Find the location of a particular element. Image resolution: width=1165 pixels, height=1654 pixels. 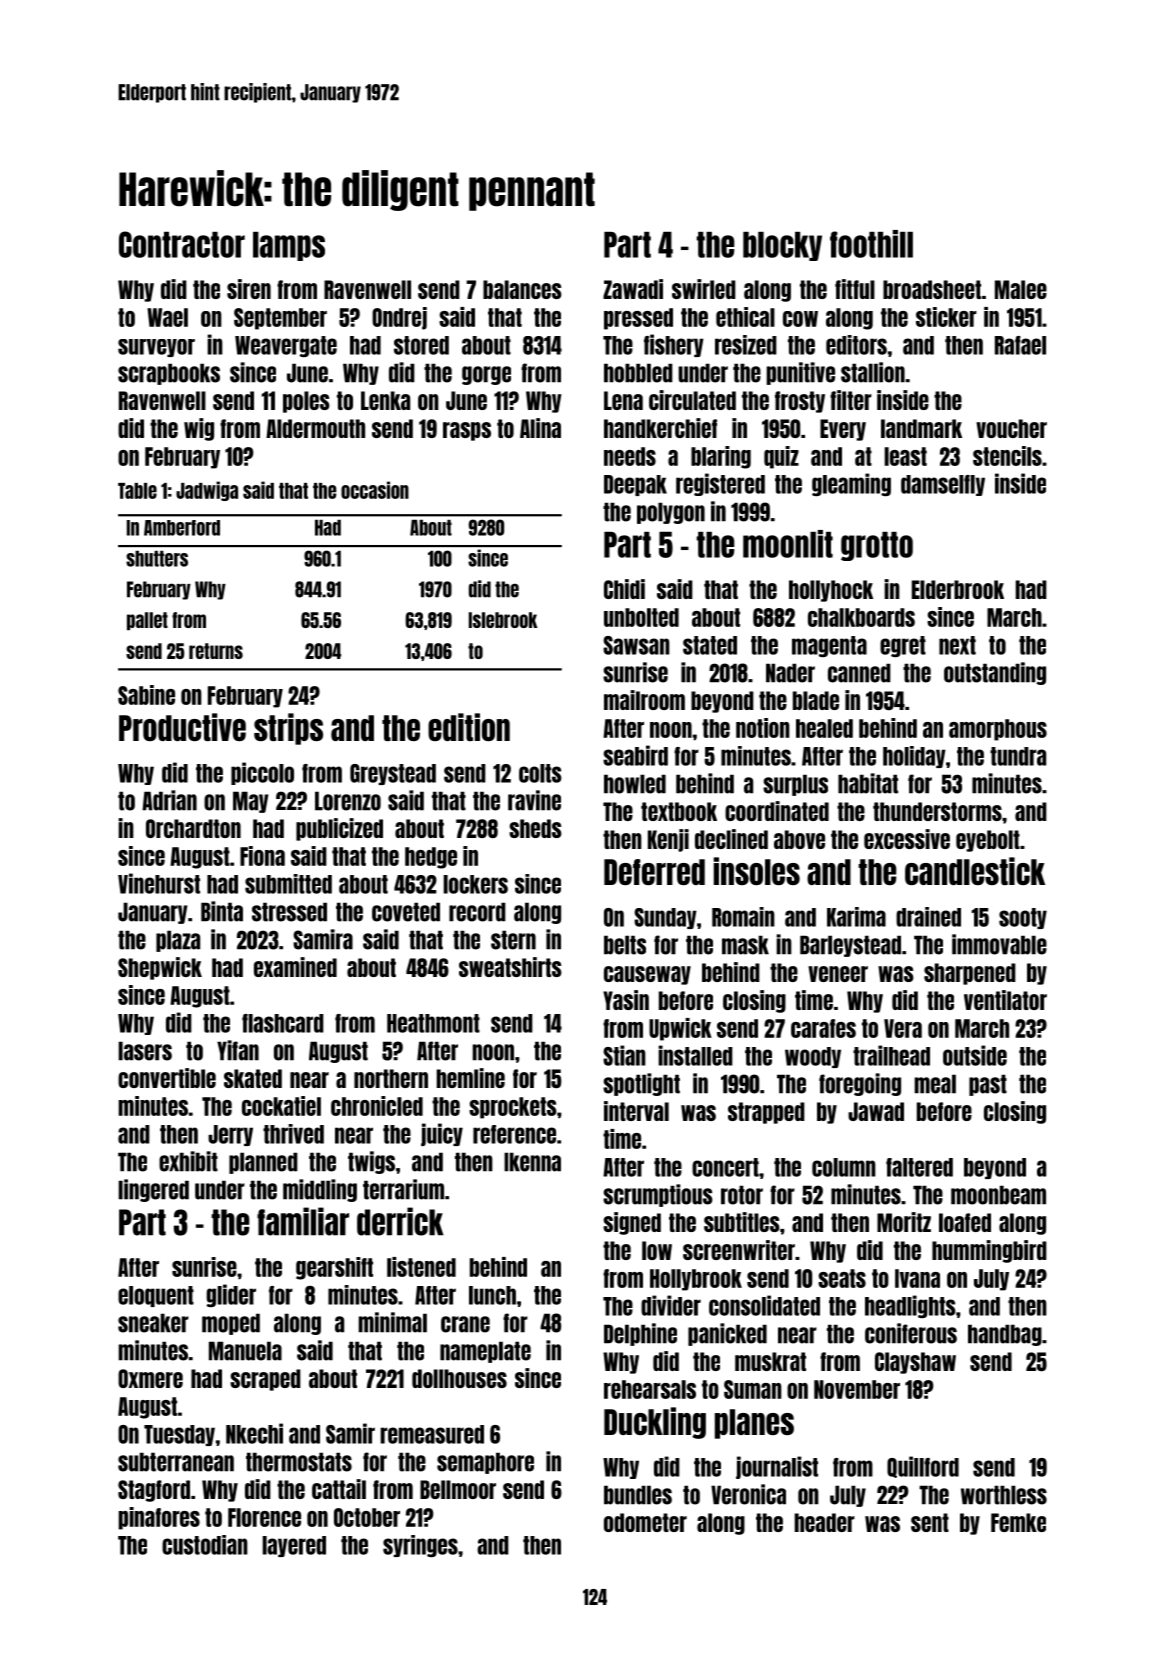

odometer is located at coordinates (645, 1522).
